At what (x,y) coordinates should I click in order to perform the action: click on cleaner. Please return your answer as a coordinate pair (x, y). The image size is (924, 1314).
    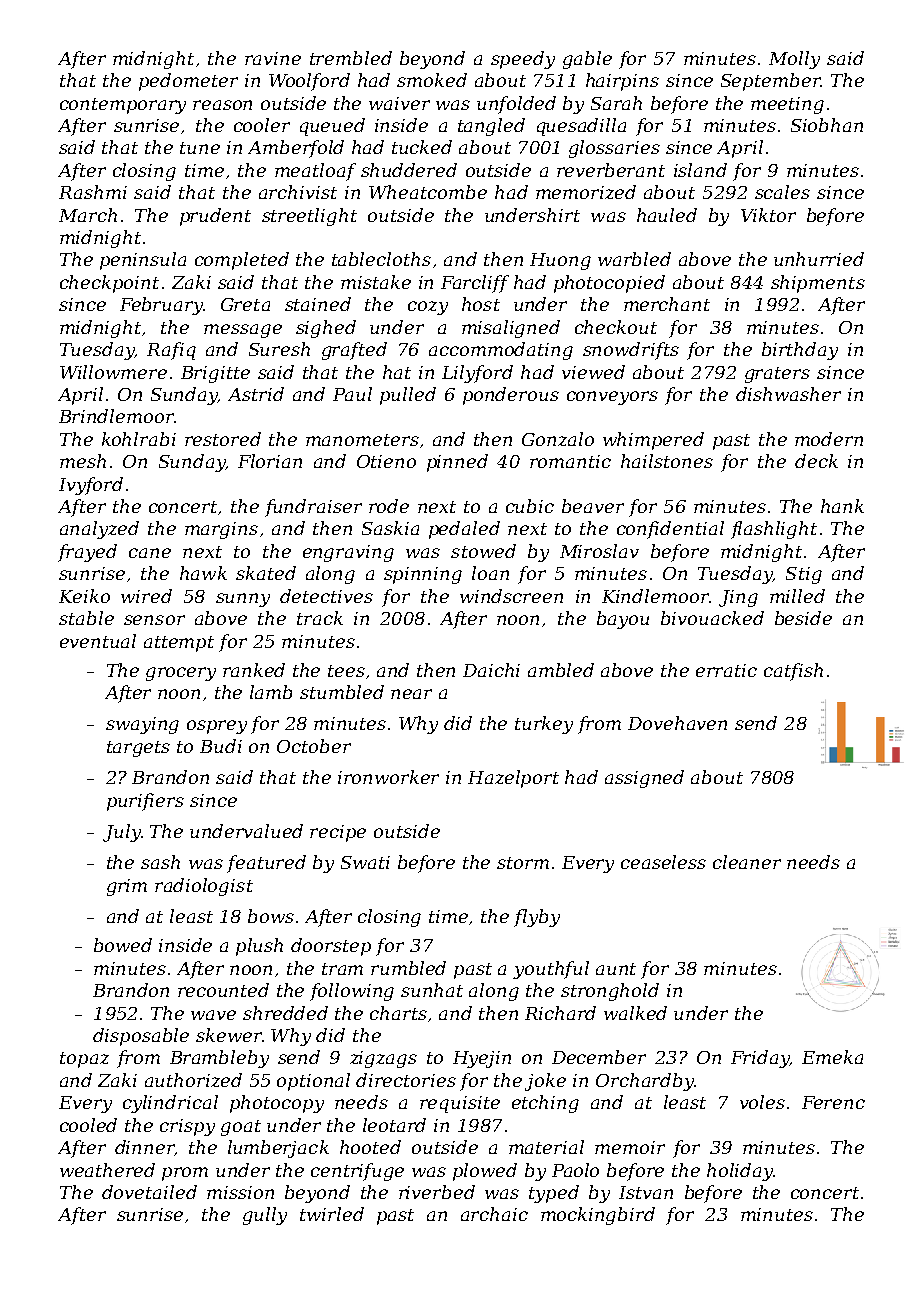
    Looking at the image, I should click on (747, 862).
